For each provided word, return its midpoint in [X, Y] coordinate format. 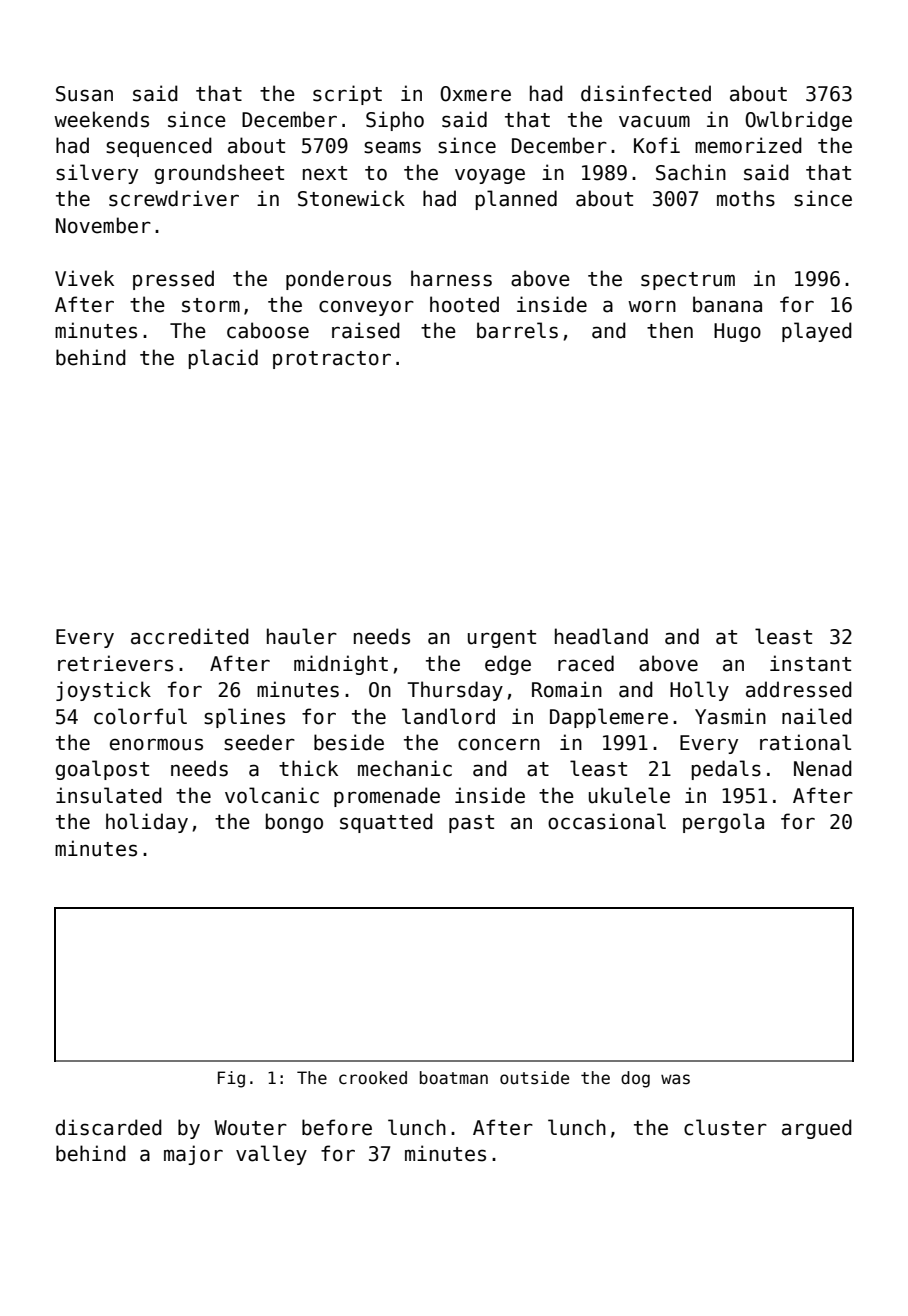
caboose [268, 330]
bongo [294, 823]
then [670, 330]
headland [601, 636]
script [347, 95]
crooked [373, 1078]
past [471, 824]
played [817, 332]
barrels [517, 330]
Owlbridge [798, 121]
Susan [84, 94]
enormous [156, 744]
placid [223, 359]
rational [805, 742]
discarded [109, 1127]
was [675, 1079]
